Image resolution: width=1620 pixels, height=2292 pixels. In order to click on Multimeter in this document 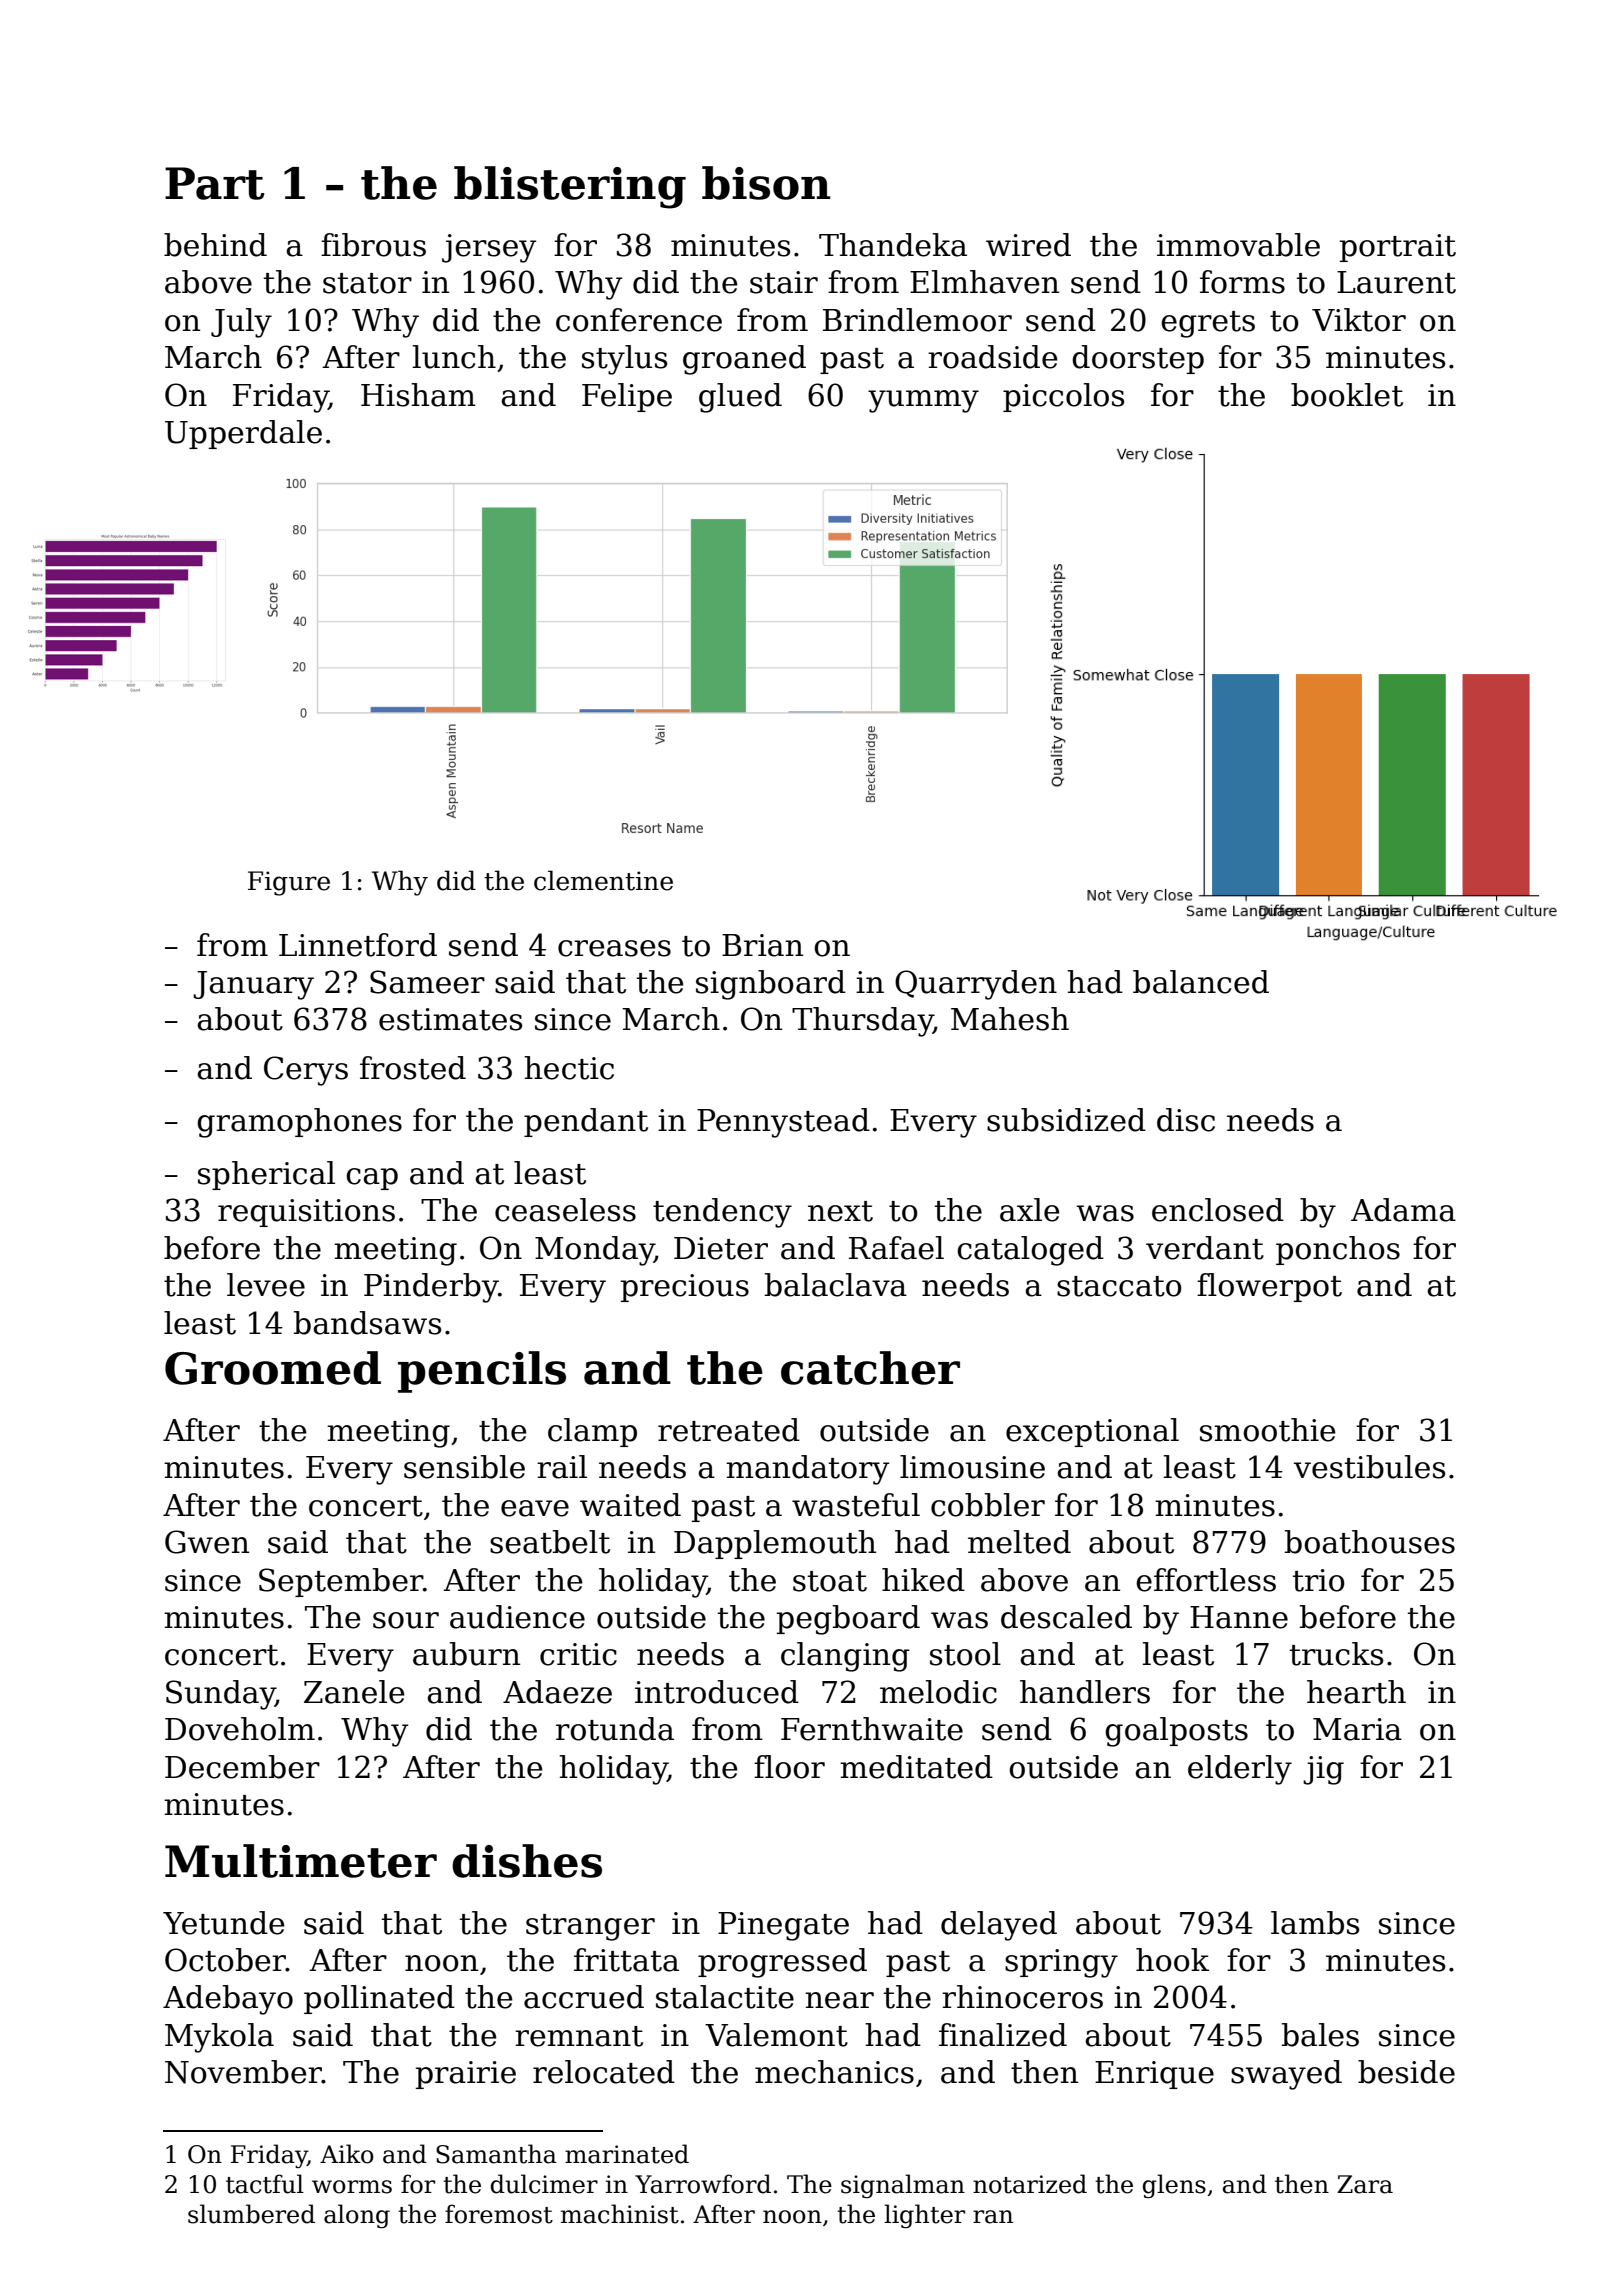, I will do `click(301, 1861)`.
